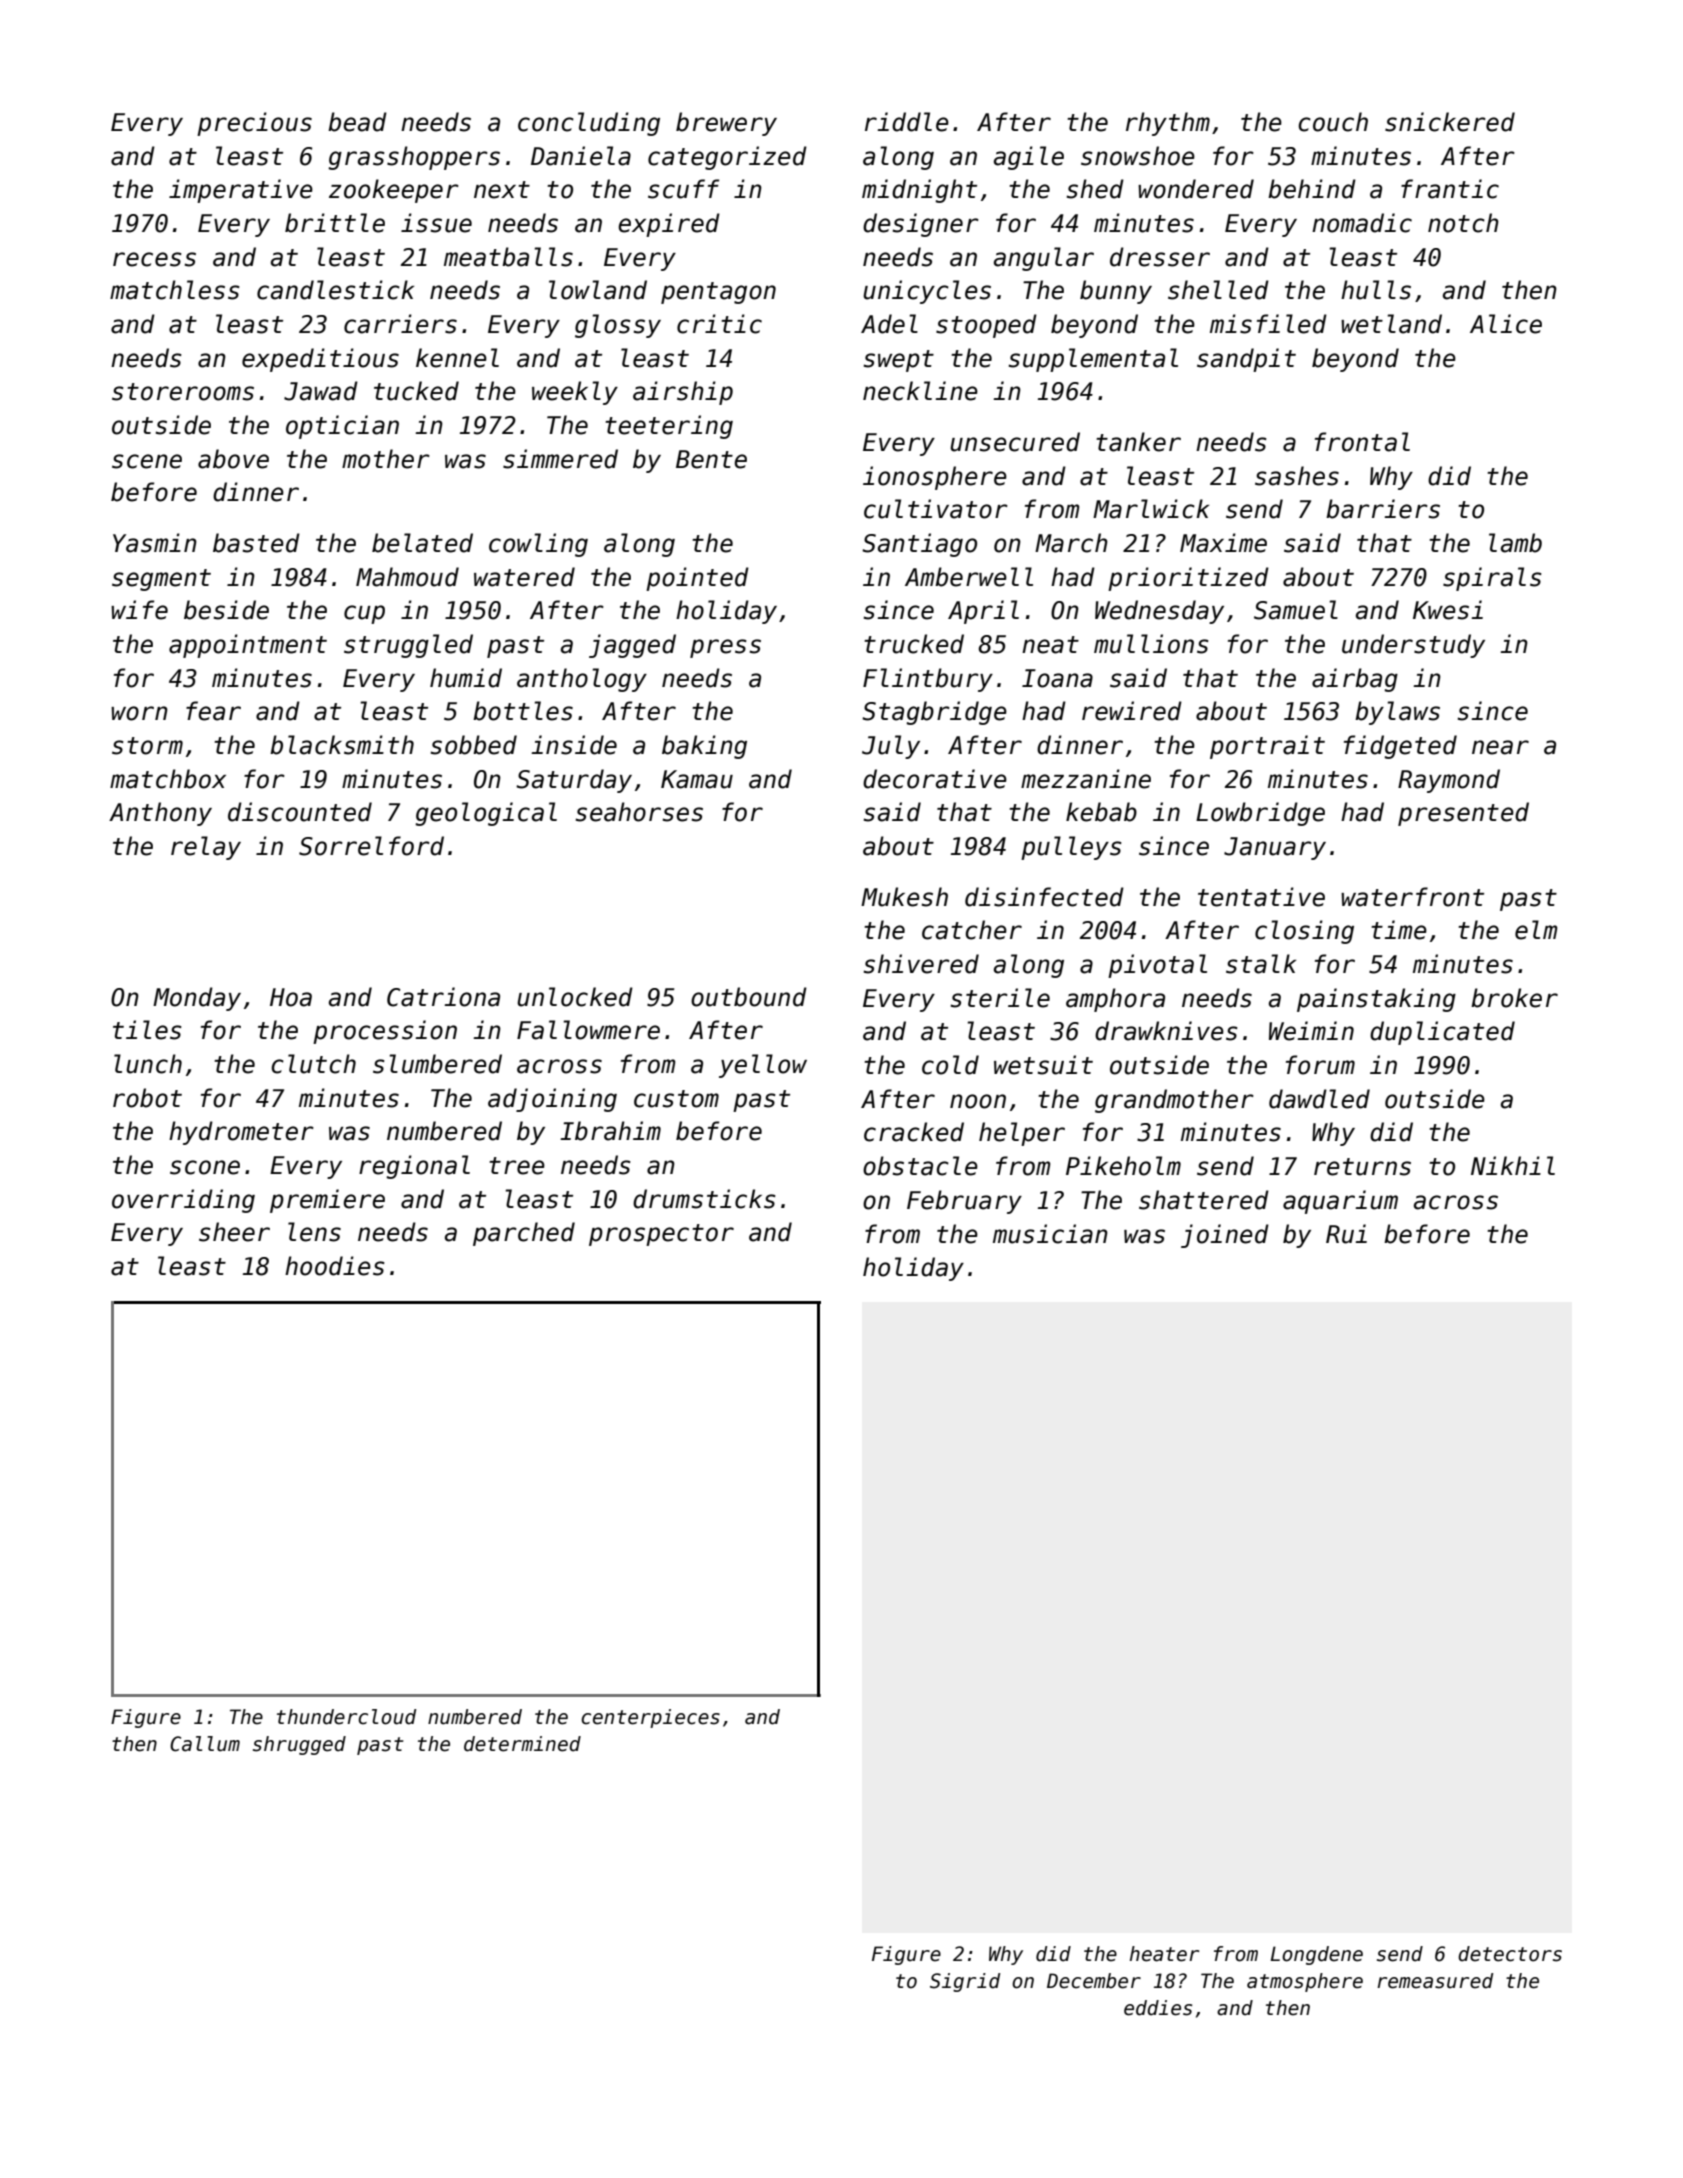  What do you see at coordinates (1333, 122) in the page?
I see `couch` at bounding box center [1333, 122].
